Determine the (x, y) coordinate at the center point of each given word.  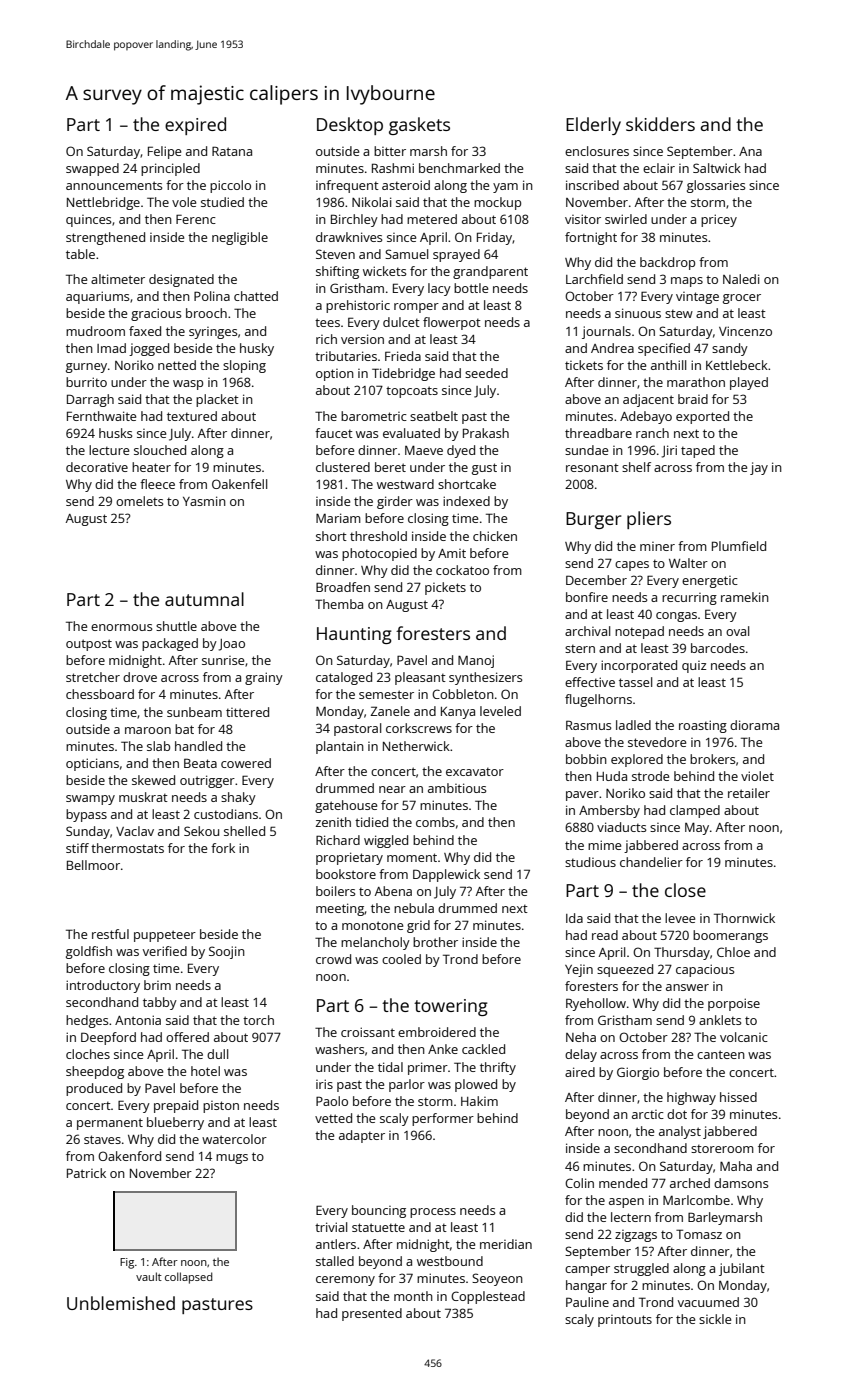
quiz (694, 667)
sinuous (638, 313)
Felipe (164, 152)
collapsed (188, 1278)
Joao (232, 645)
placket (217, 400)
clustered (343, 467)
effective (590, 682)
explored (637, 760)
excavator (475, 771)
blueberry (175, 1123)
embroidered (437, 1032)
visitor (583, 219)
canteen (721, 1054)
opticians (92, 764)
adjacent (648, 400)
